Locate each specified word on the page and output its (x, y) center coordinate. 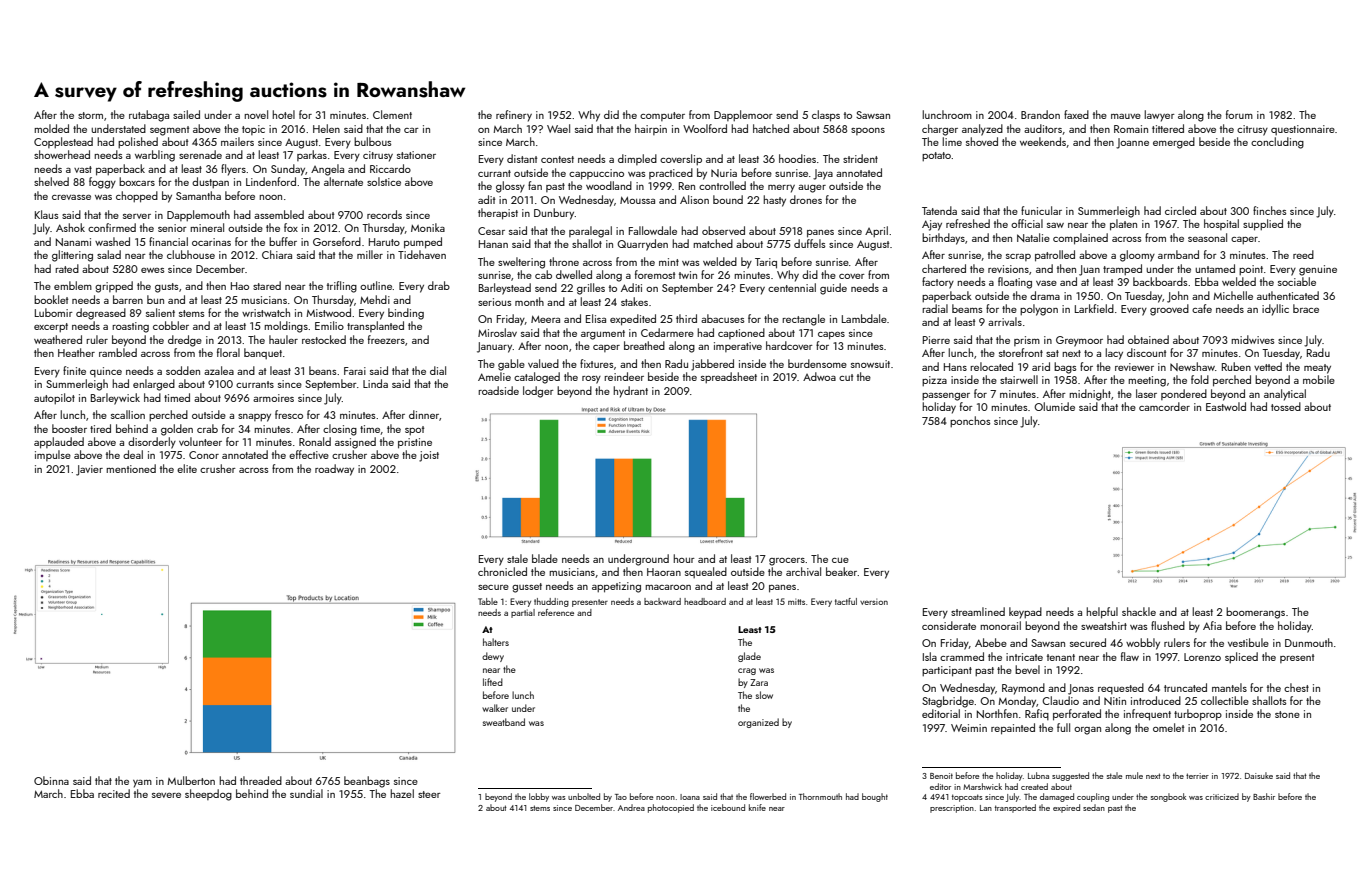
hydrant (630, 392)
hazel (402, 793)
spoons (868, 131)
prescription (952, 809)
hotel (283, 114)
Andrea (631, 807)
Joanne (1132, 143)
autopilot (54, 398)
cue (840, 560)
